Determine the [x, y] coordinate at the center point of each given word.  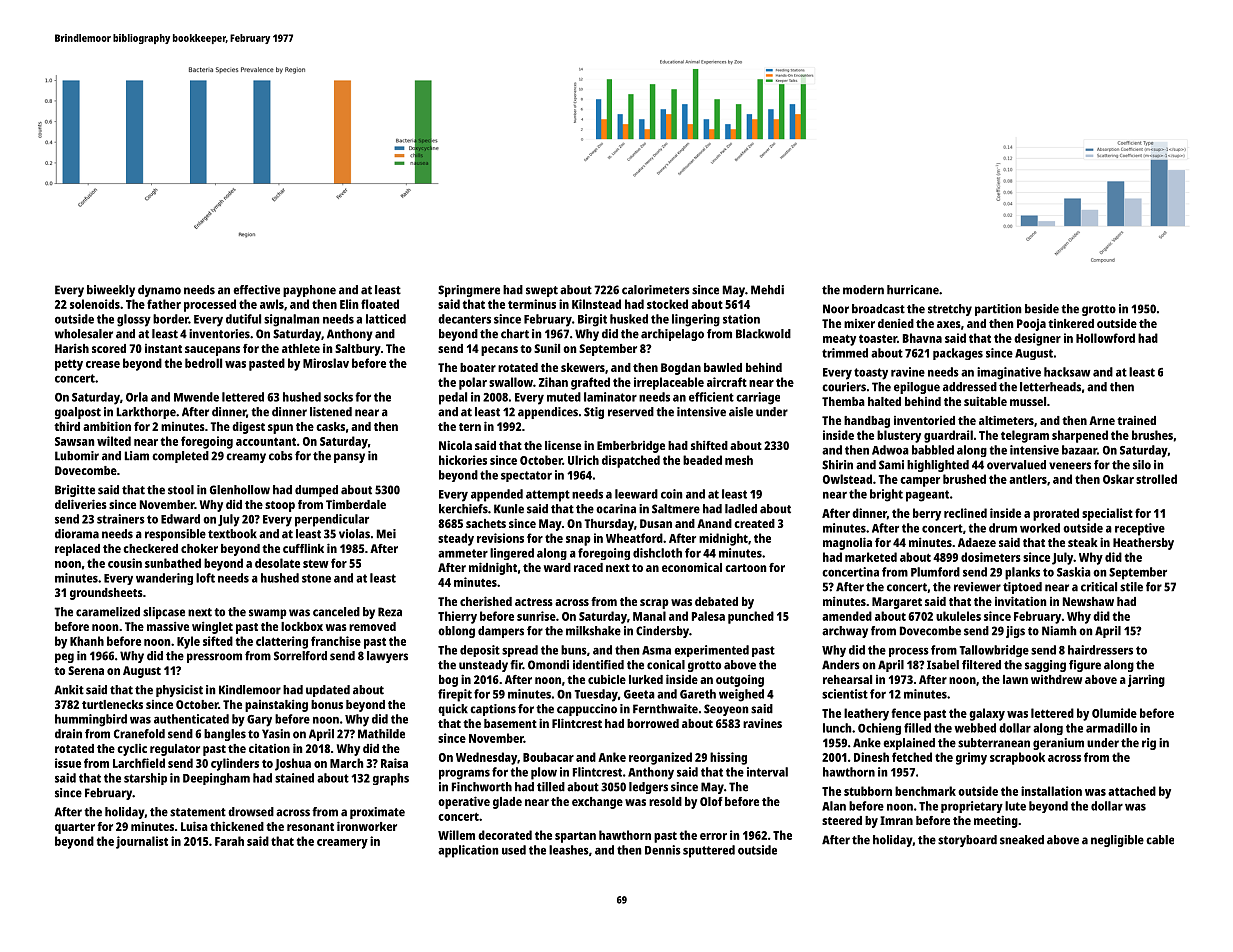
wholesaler [84, 334]
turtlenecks [112, 704]
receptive [1140, 529]
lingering [696, 320]
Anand [714, 523]
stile [1131, 587]
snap [578, 541]
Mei [386, 534]
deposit [480, 651]
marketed [871, 557]
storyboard [967, 841]
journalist [142, 842]
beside [1042, 309]
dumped [316, 491]
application [468, 851]
